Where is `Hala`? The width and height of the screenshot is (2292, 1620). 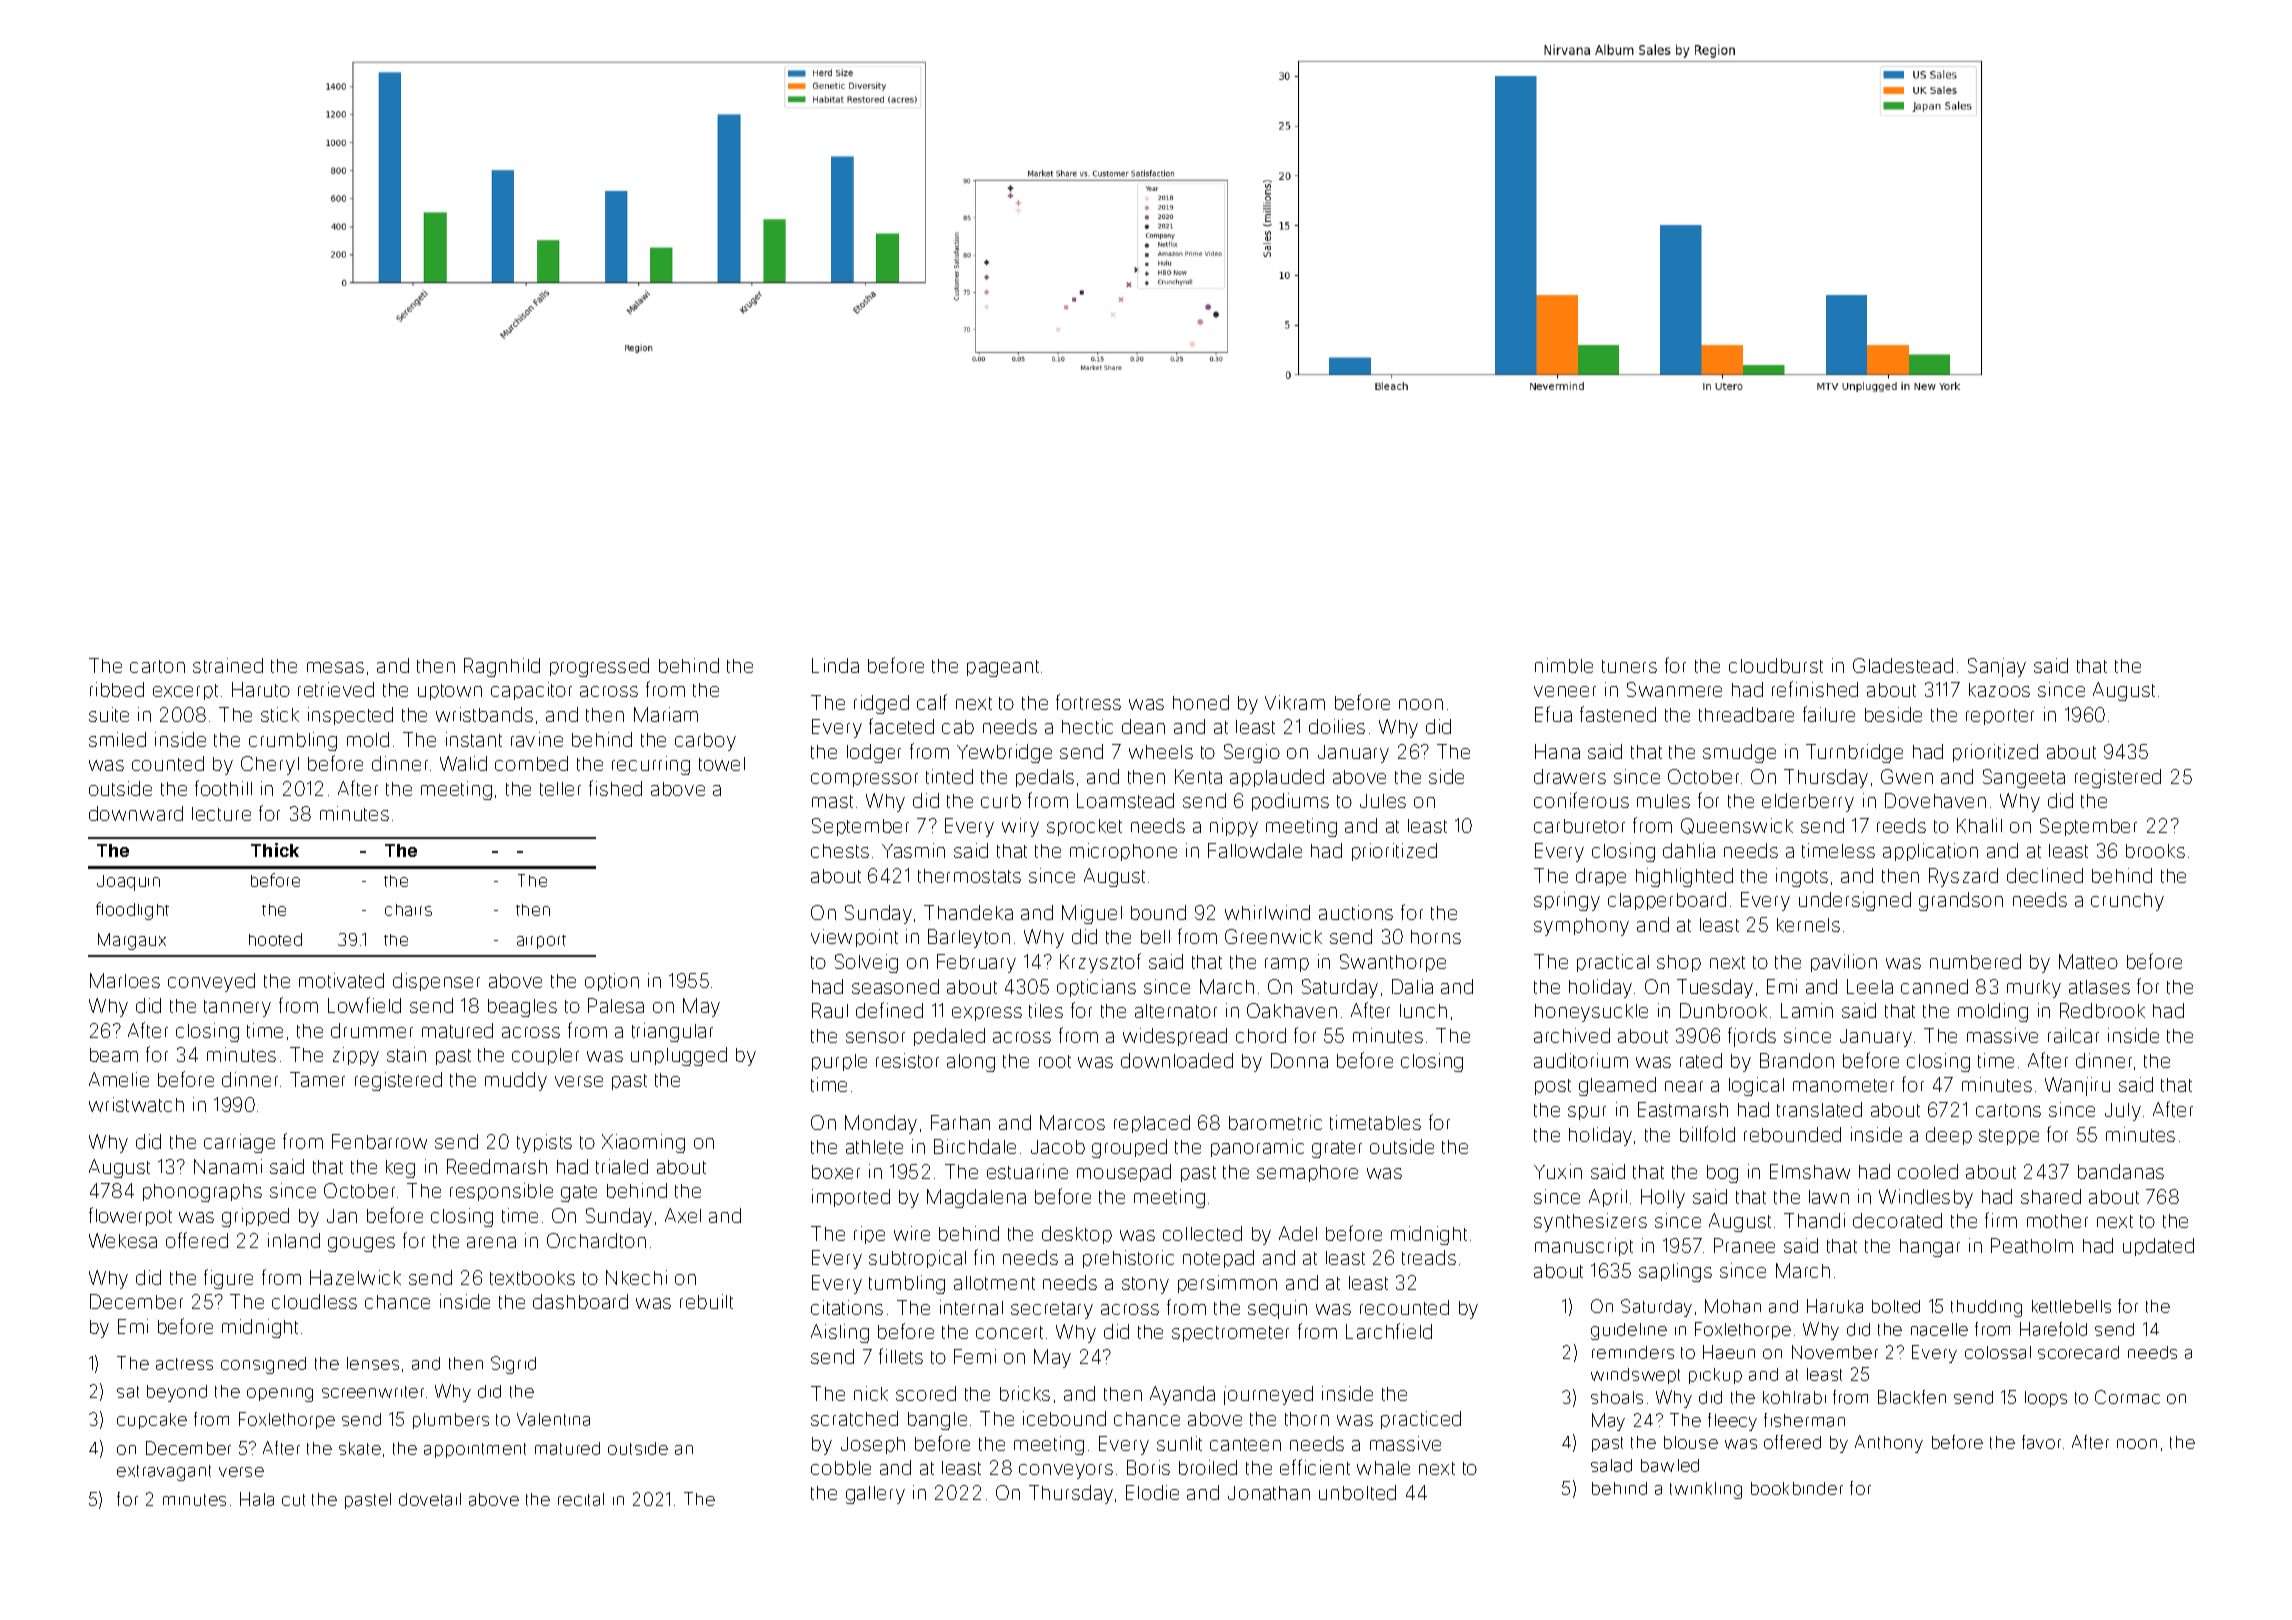 Hala is located at coordinates (257, 1499).
